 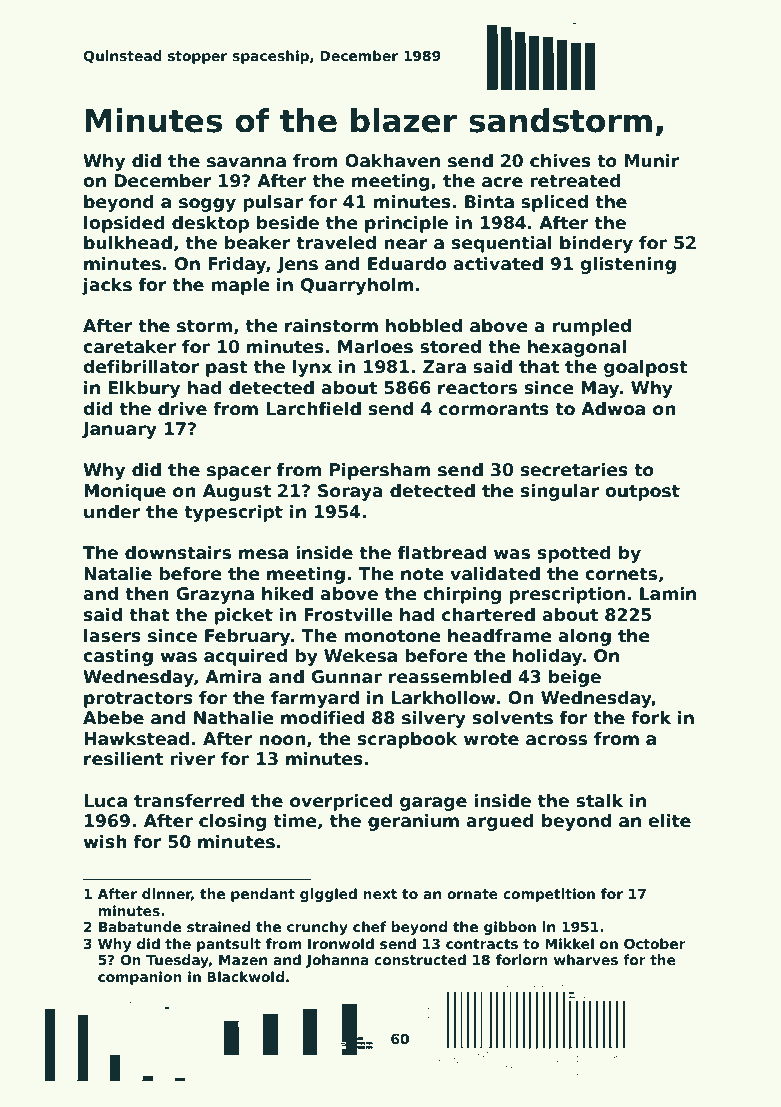 I want to click on Larchfield, so click(x=313, y=409).
